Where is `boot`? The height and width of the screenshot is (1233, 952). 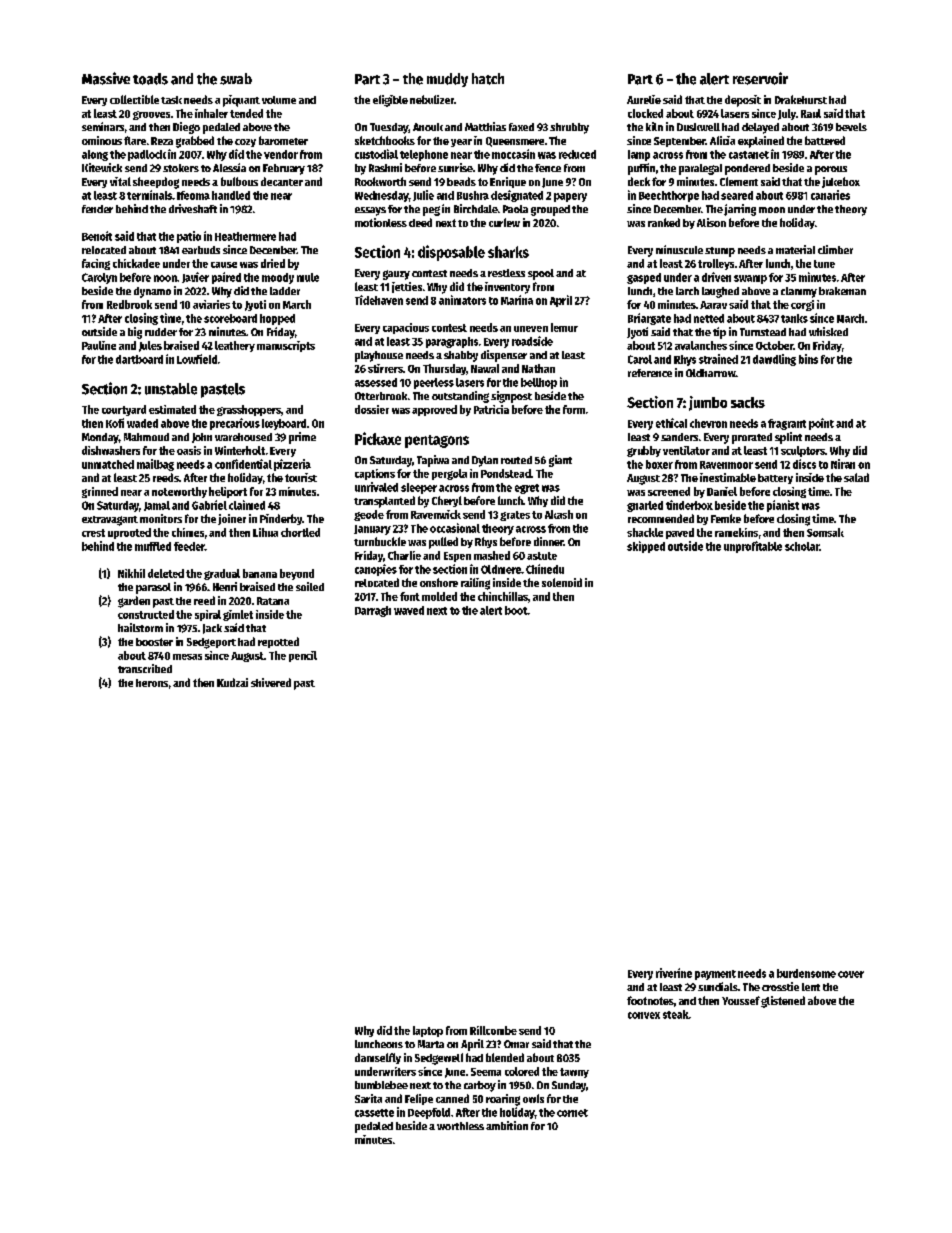 boot is located at coordinates (516, 610).
